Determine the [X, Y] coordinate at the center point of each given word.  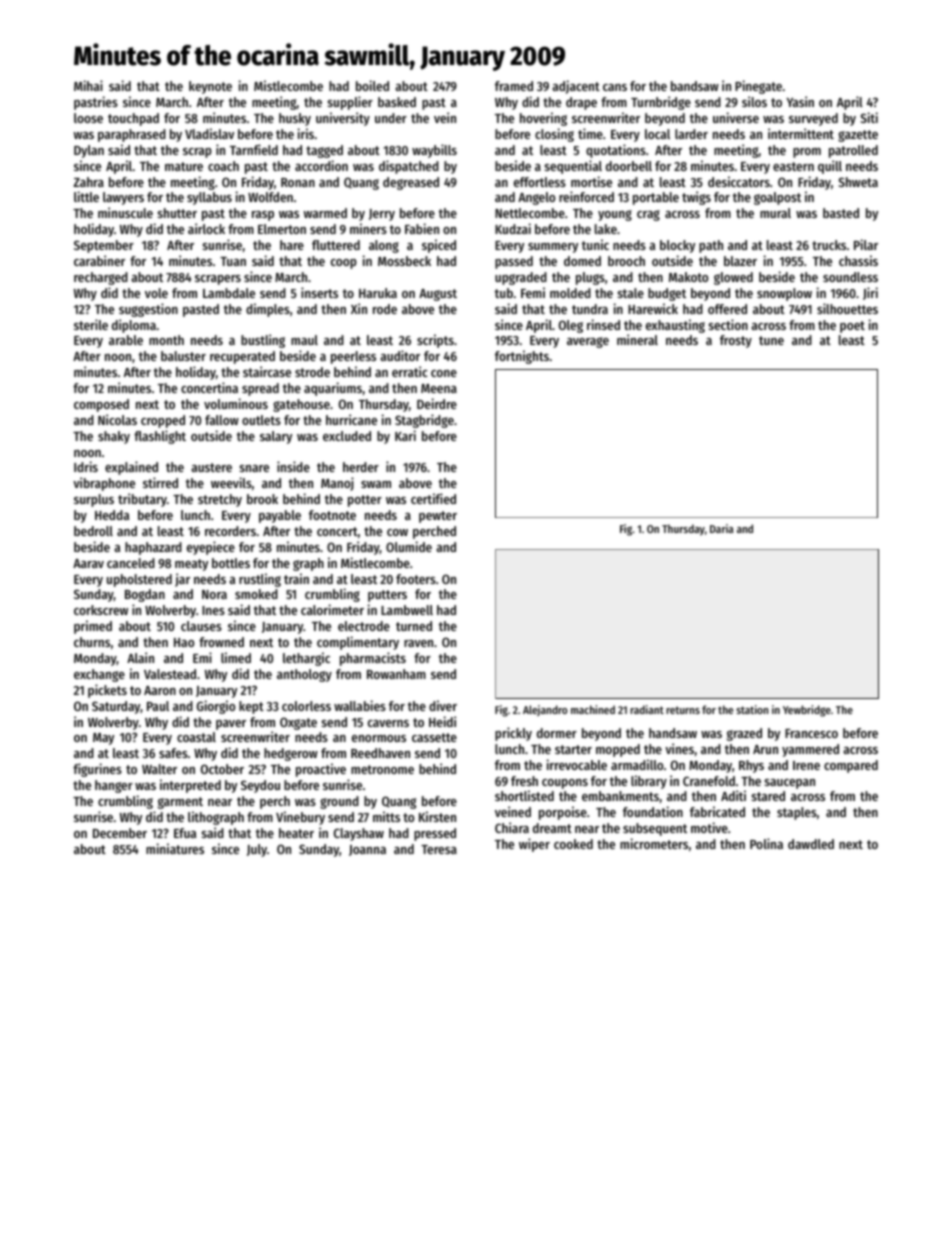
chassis [858, 260]
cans [615, 87]
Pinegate [758, 87]
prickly [513, 734]
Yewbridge [807, 711]
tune [771, 340]
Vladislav [209, 133]
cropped [163, 421]
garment [180, 803]
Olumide [409, 546]
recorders [230, 531]
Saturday [116, 707]
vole [156, 293]
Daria [722, 528]
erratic [410, 371]
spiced [439, 246]
